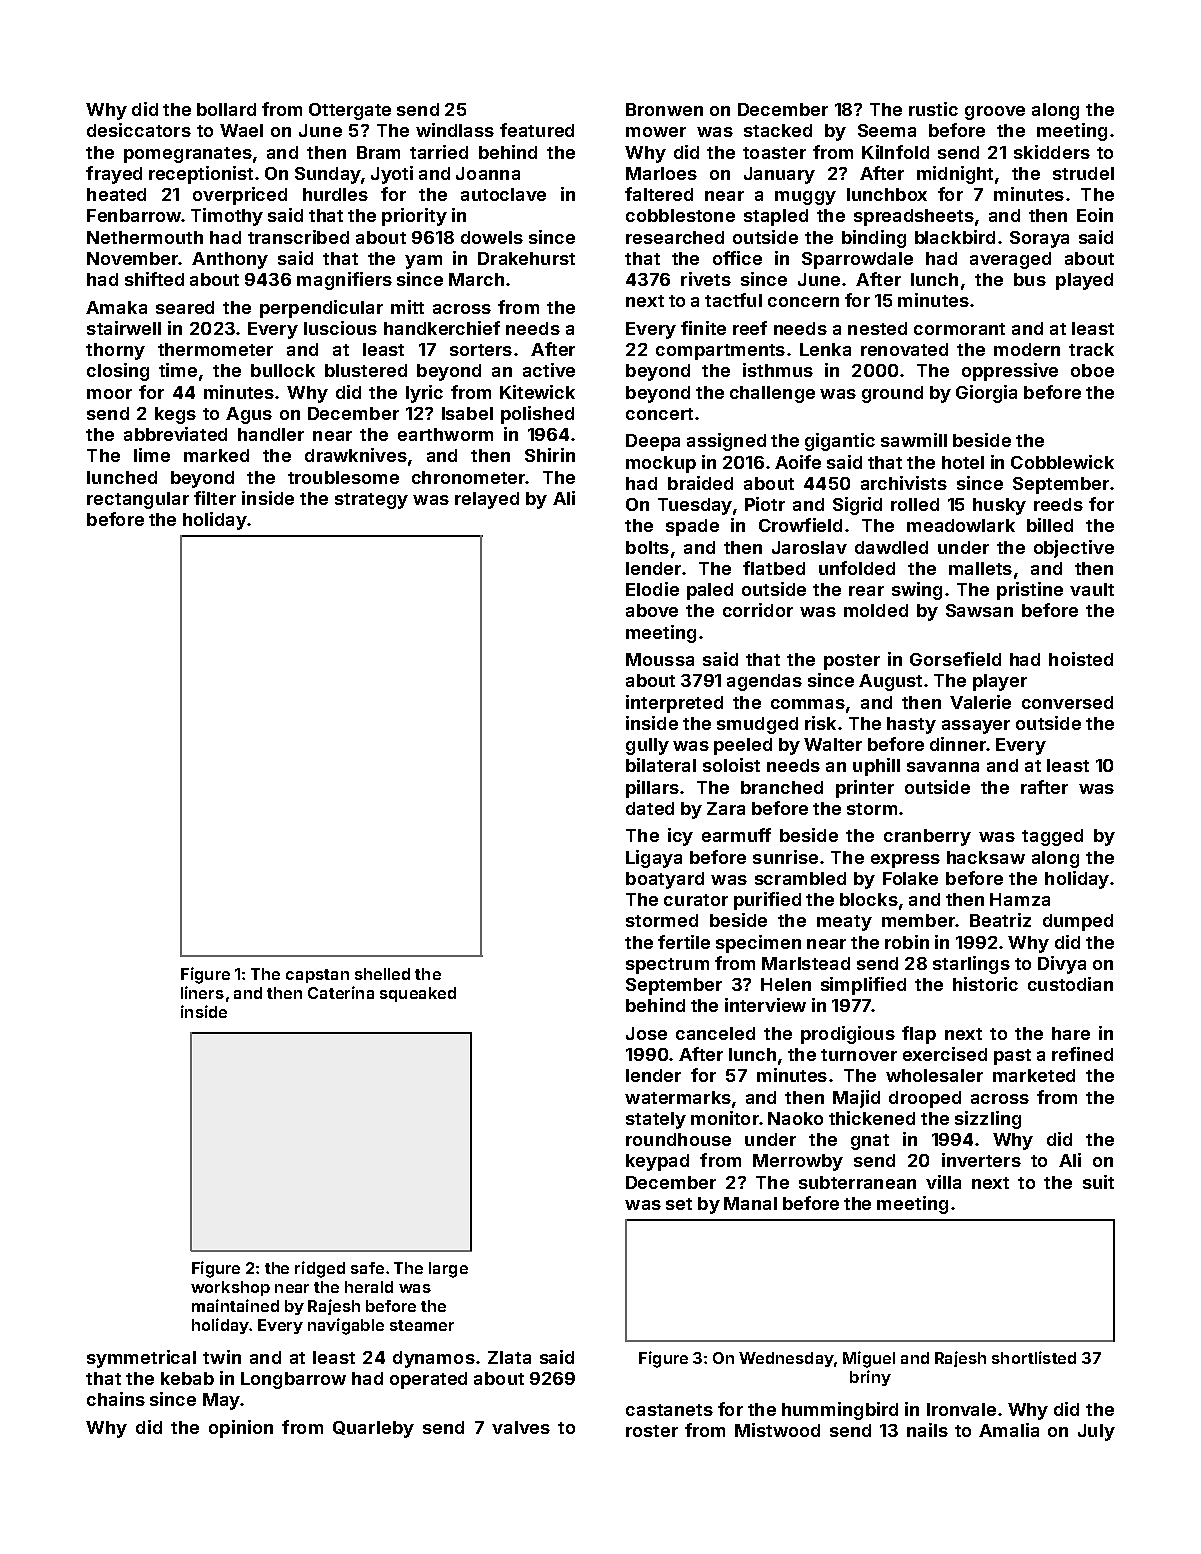  What do you see at coordinates (1062, 965) in the page?
I see `Divya` at bounding box center [1062, 965].
